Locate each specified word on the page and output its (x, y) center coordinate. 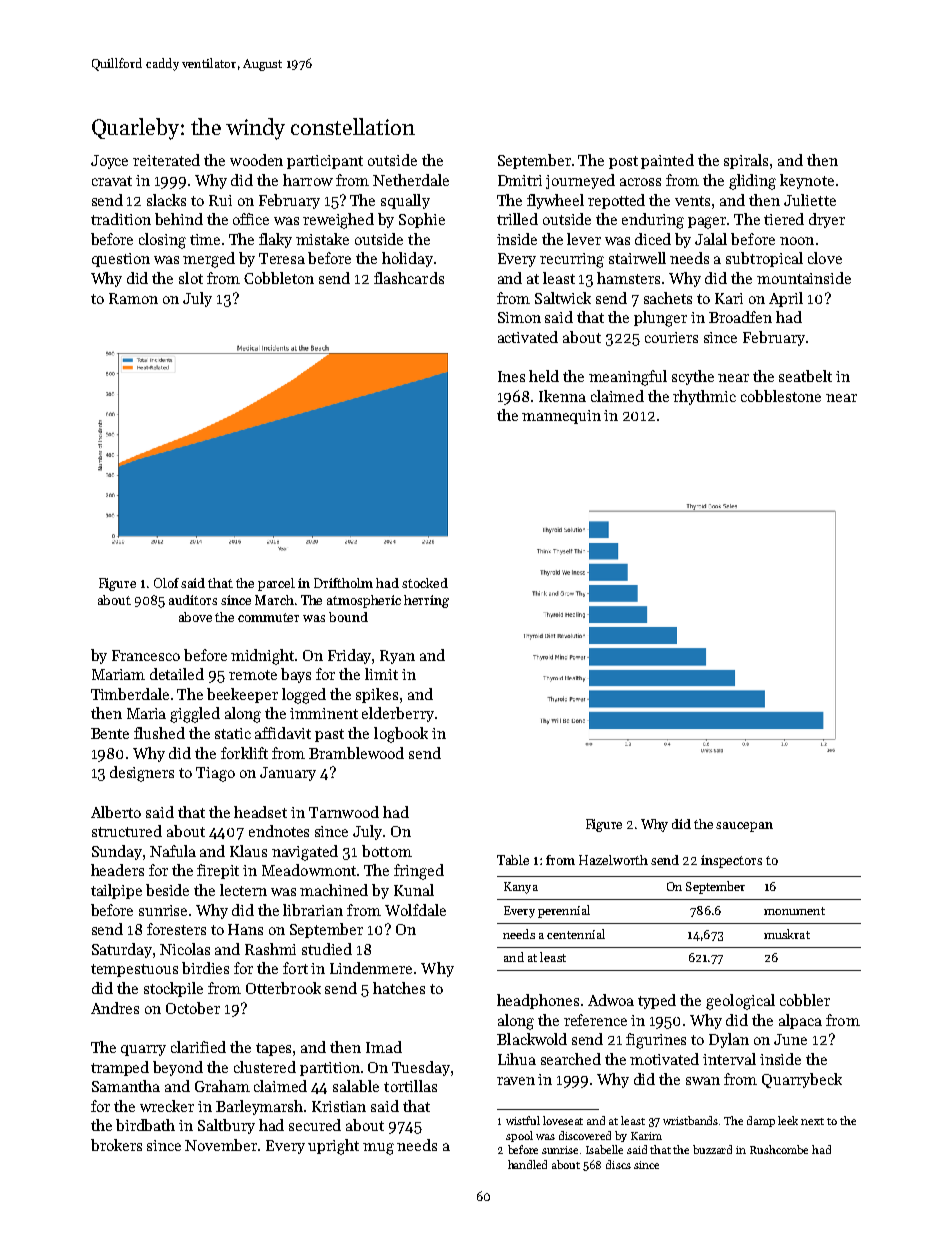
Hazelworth (613, 860)
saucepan (744, 827)
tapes (273, 1049)
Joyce (109, 162)
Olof (166, 583)
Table (513, 860)
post (623, 162)
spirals (746, 161)
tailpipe (116, 891)
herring (426, 601)
